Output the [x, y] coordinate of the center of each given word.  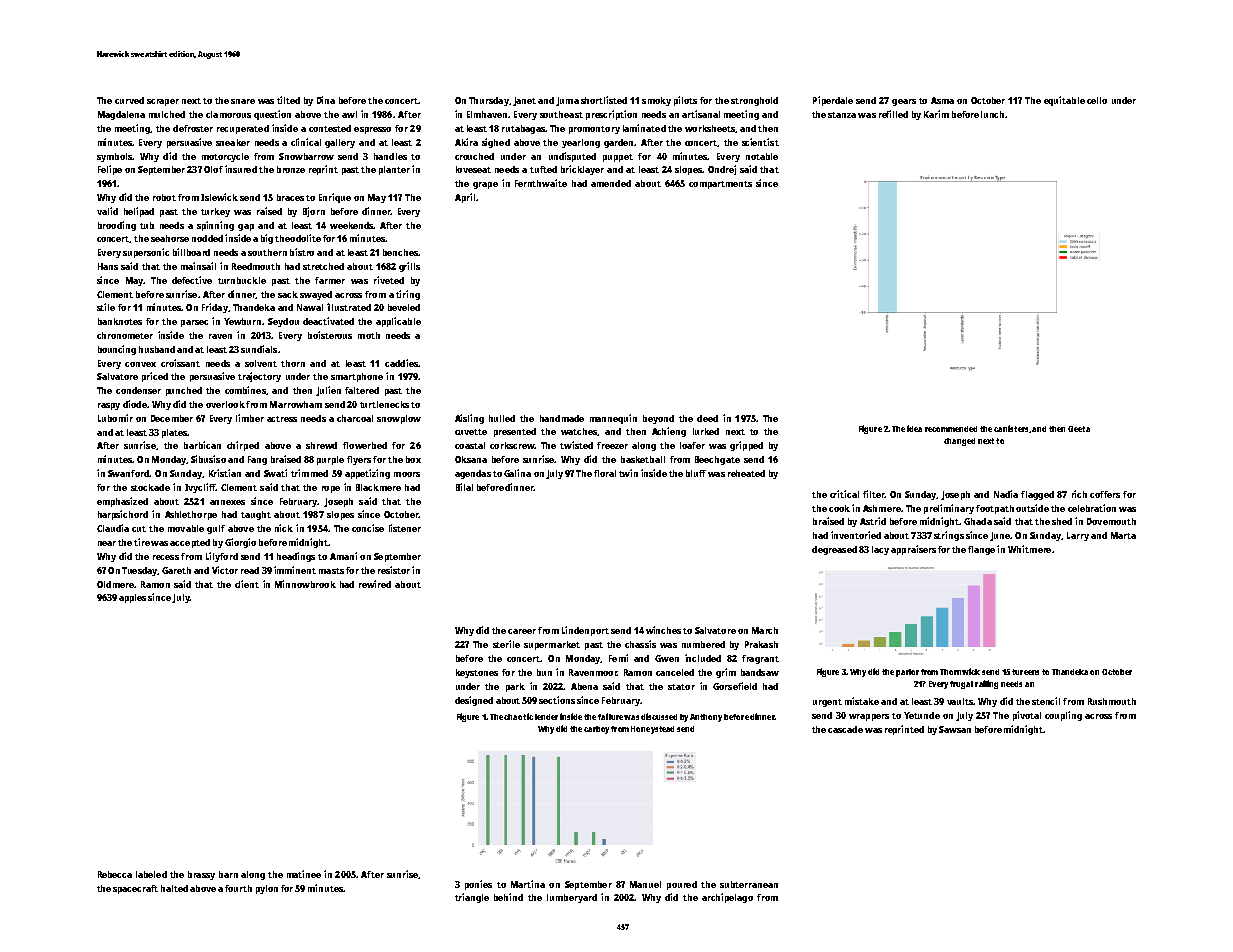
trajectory [259, 377]
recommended [951, 429]
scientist [760, 142]
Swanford [128, 473]
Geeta [1079, 429]
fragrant [760, 659]
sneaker [233, 142]
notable [762, 156]
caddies [401, 363]
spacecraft [135, 889]
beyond [658, 419]
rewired [375, 584]
